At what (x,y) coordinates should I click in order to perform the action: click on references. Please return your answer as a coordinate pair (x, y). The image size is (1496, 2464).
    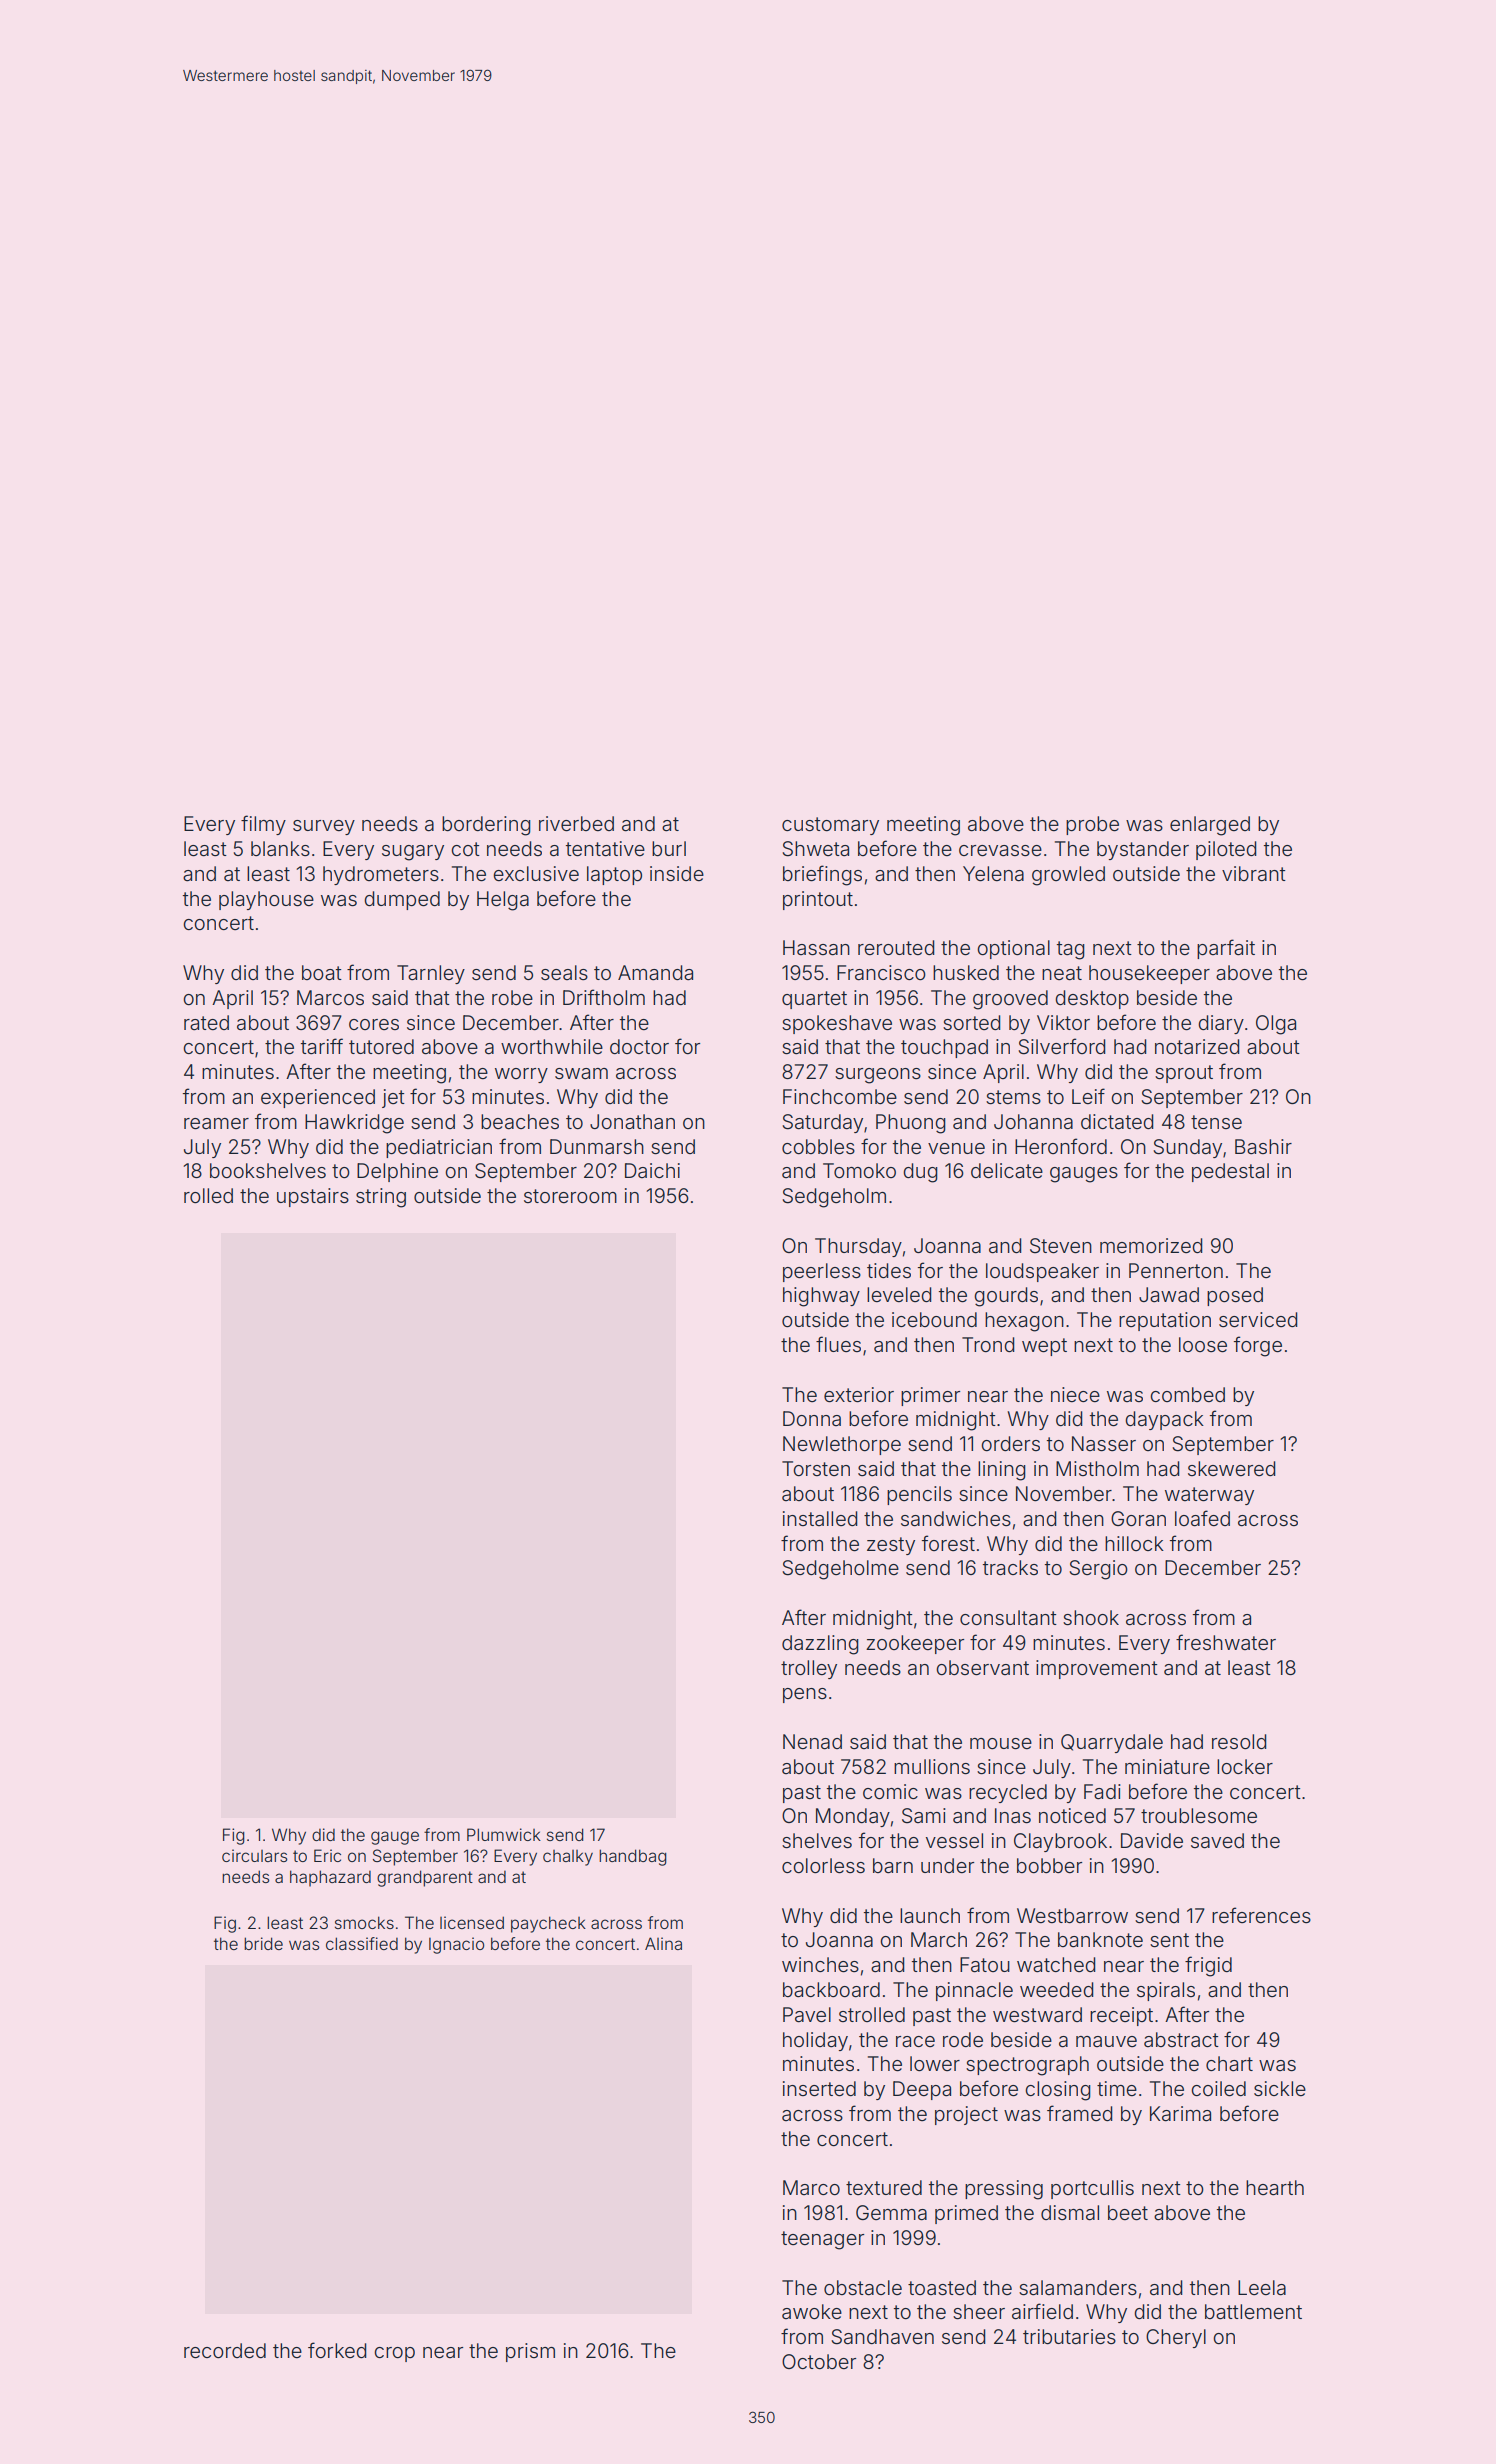
    Looking at the image, I should click on (1261, 1915).
